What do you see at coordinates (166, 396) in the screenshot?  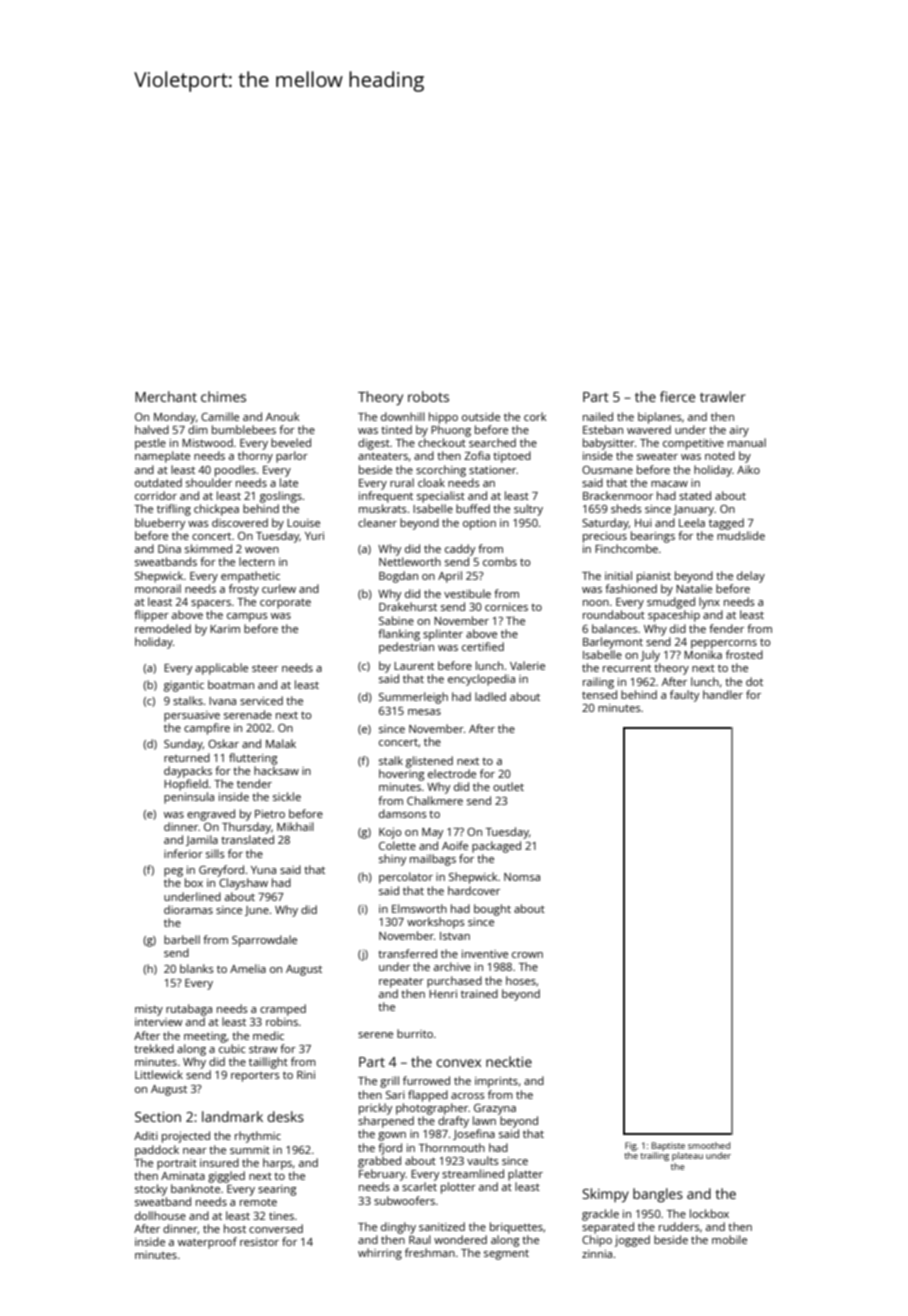 I see `Merchant` at bounding box center [166, 396].
